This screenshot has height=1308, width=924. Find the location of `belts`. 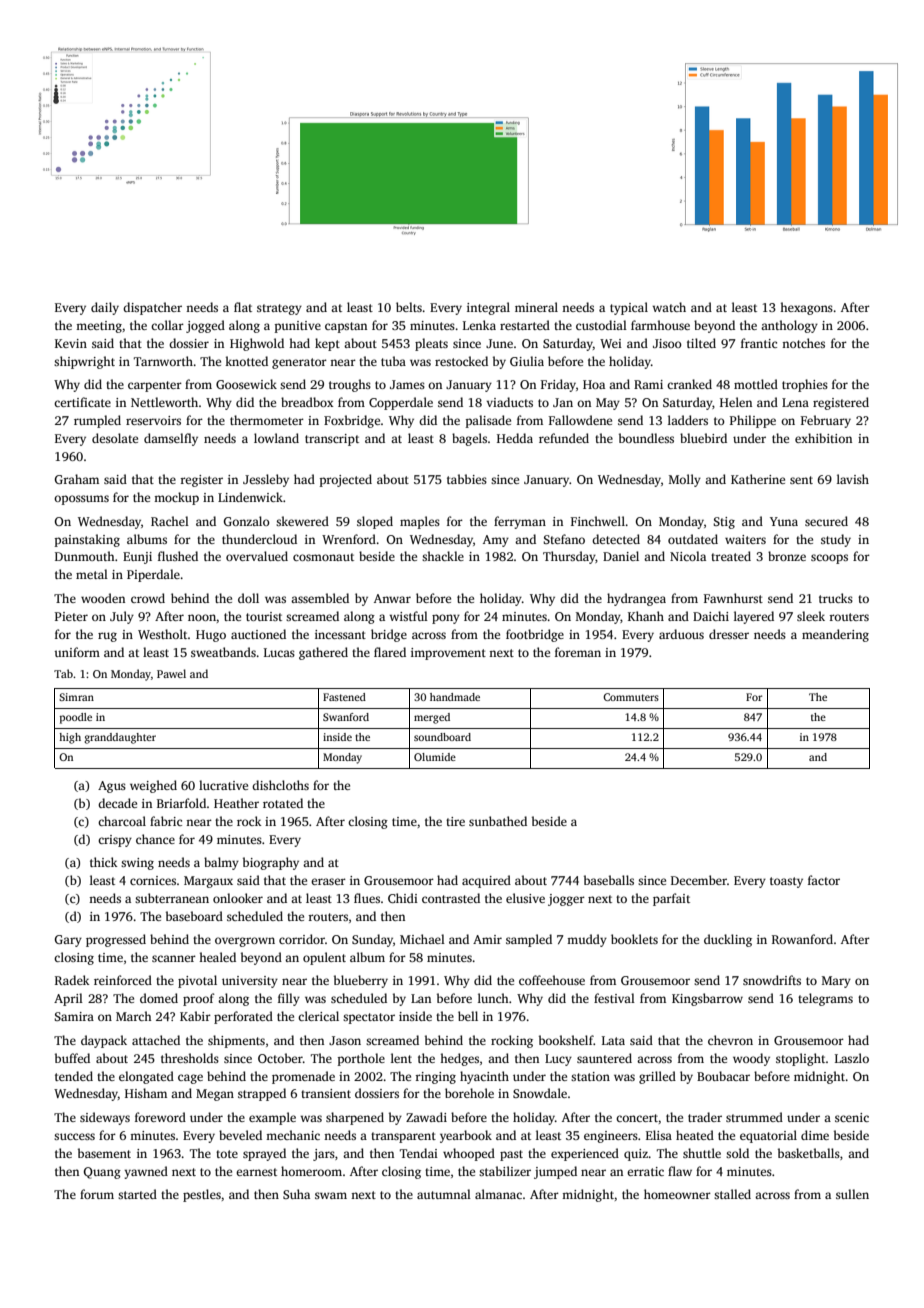

belts is located at coordinates (409, 307).
